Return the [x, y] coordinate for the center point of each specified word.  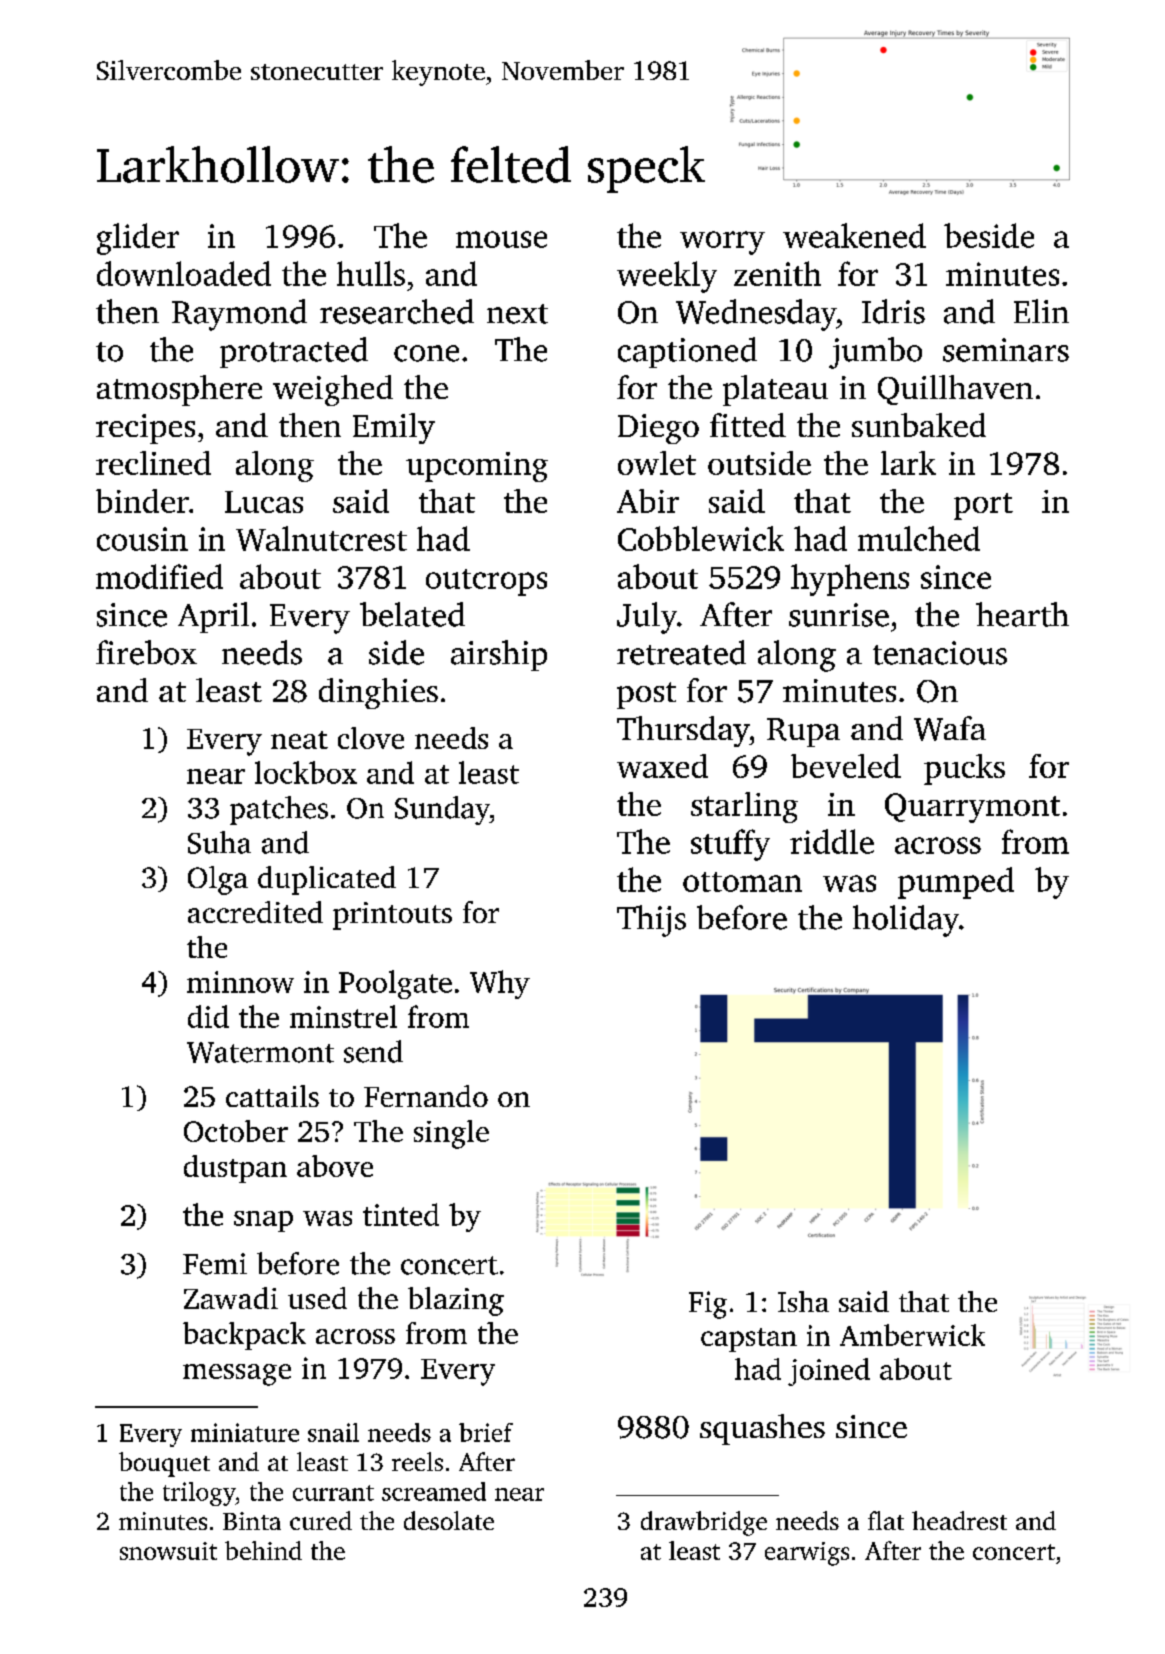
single [451, 1134]
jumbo [875, 353]
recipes [145, 429]
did [208, 1016]
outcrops [486, 582]
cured [321, 1520]
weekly [667, 277]
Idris [893, 311]
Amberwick [912, 1335]
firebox [146, 652]
